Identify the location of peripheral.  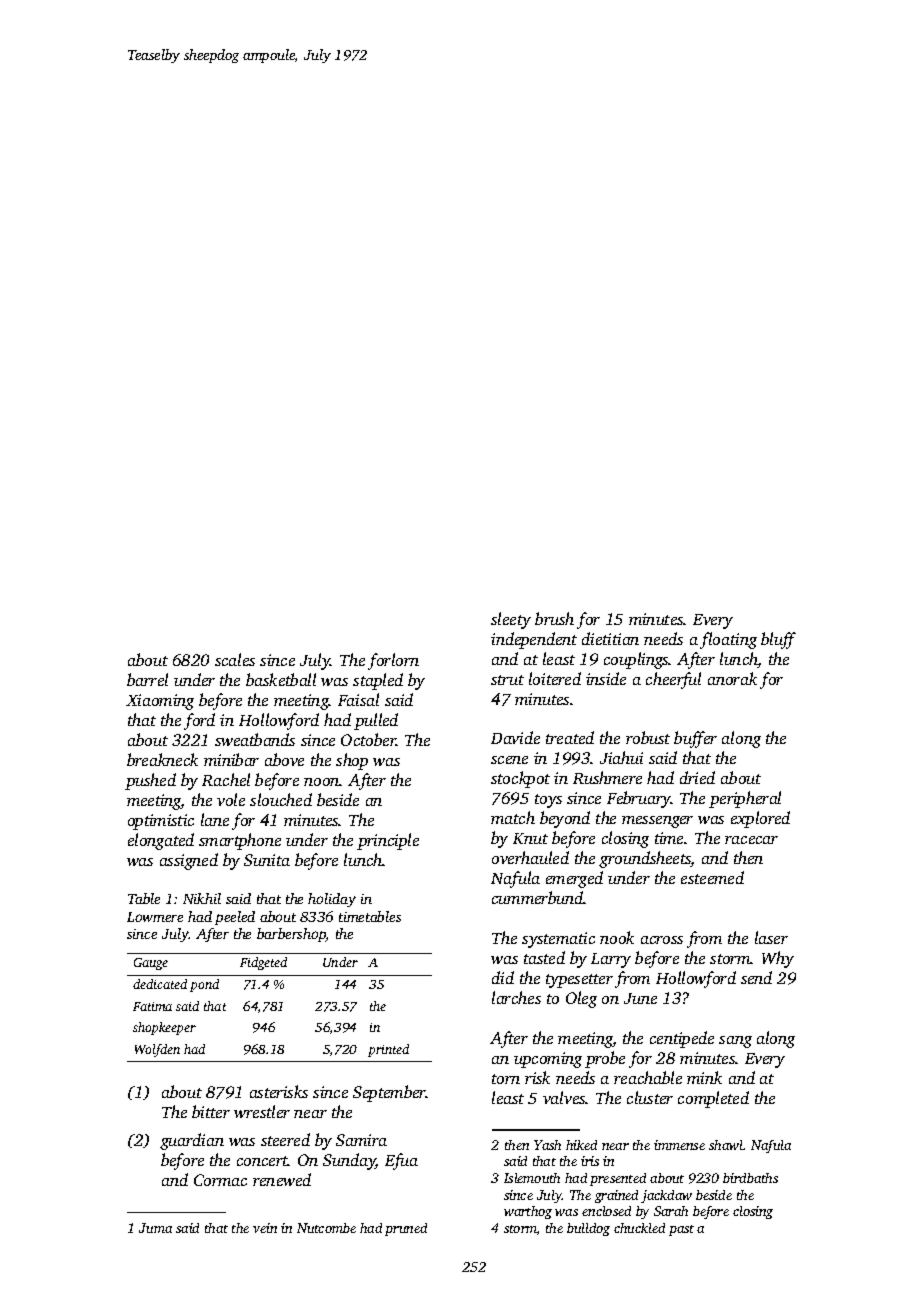
(745, 799).
